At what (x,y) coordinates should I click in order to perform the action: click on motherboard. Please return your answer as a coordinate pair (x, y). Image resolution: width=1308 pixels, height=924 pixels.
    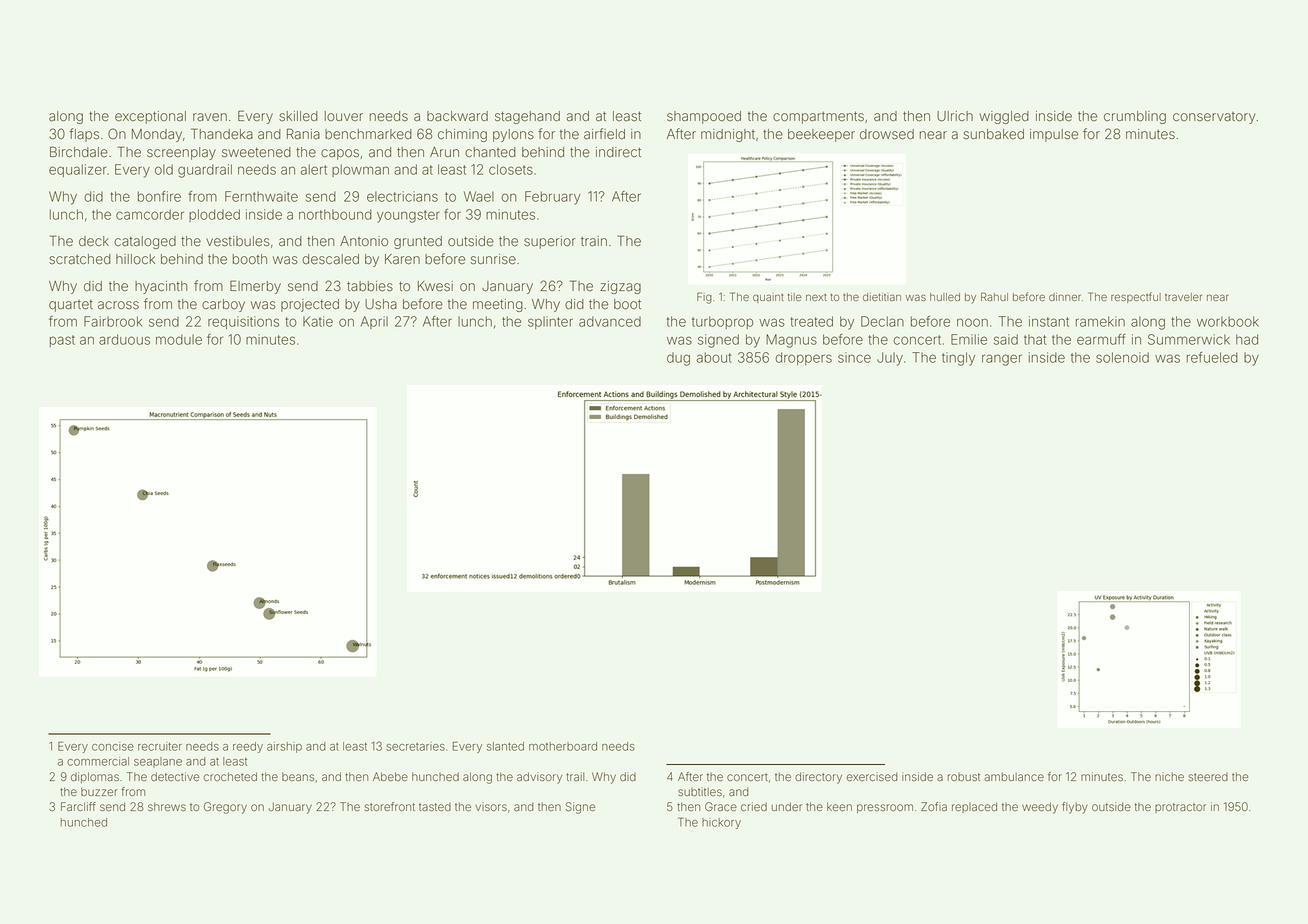
    Looking at the image, I should click on (563, 746).
